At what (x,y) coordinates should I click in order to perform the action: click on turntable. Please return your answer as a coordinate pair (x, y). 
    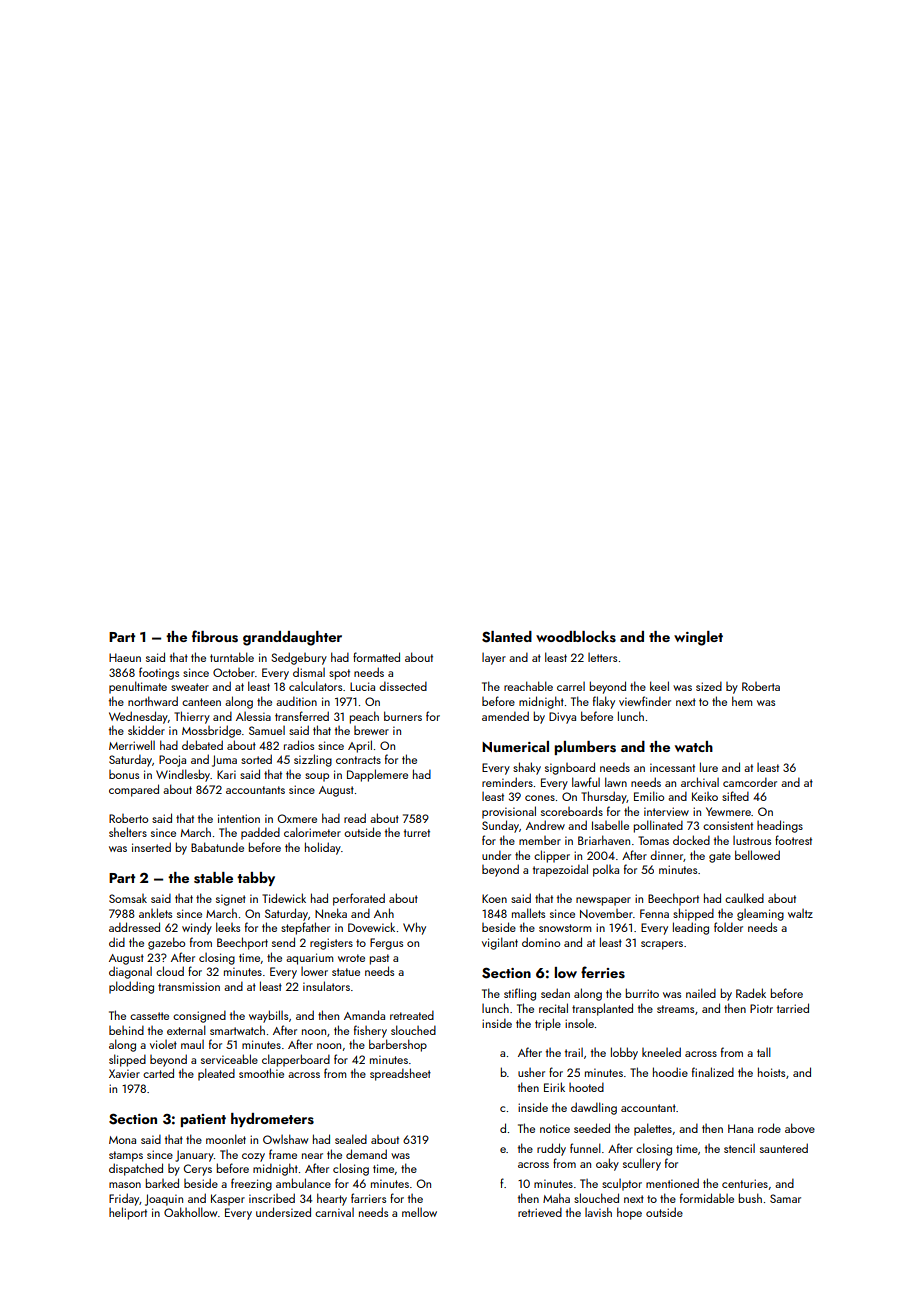
    Looking at the image, I should click on (232, 657).
